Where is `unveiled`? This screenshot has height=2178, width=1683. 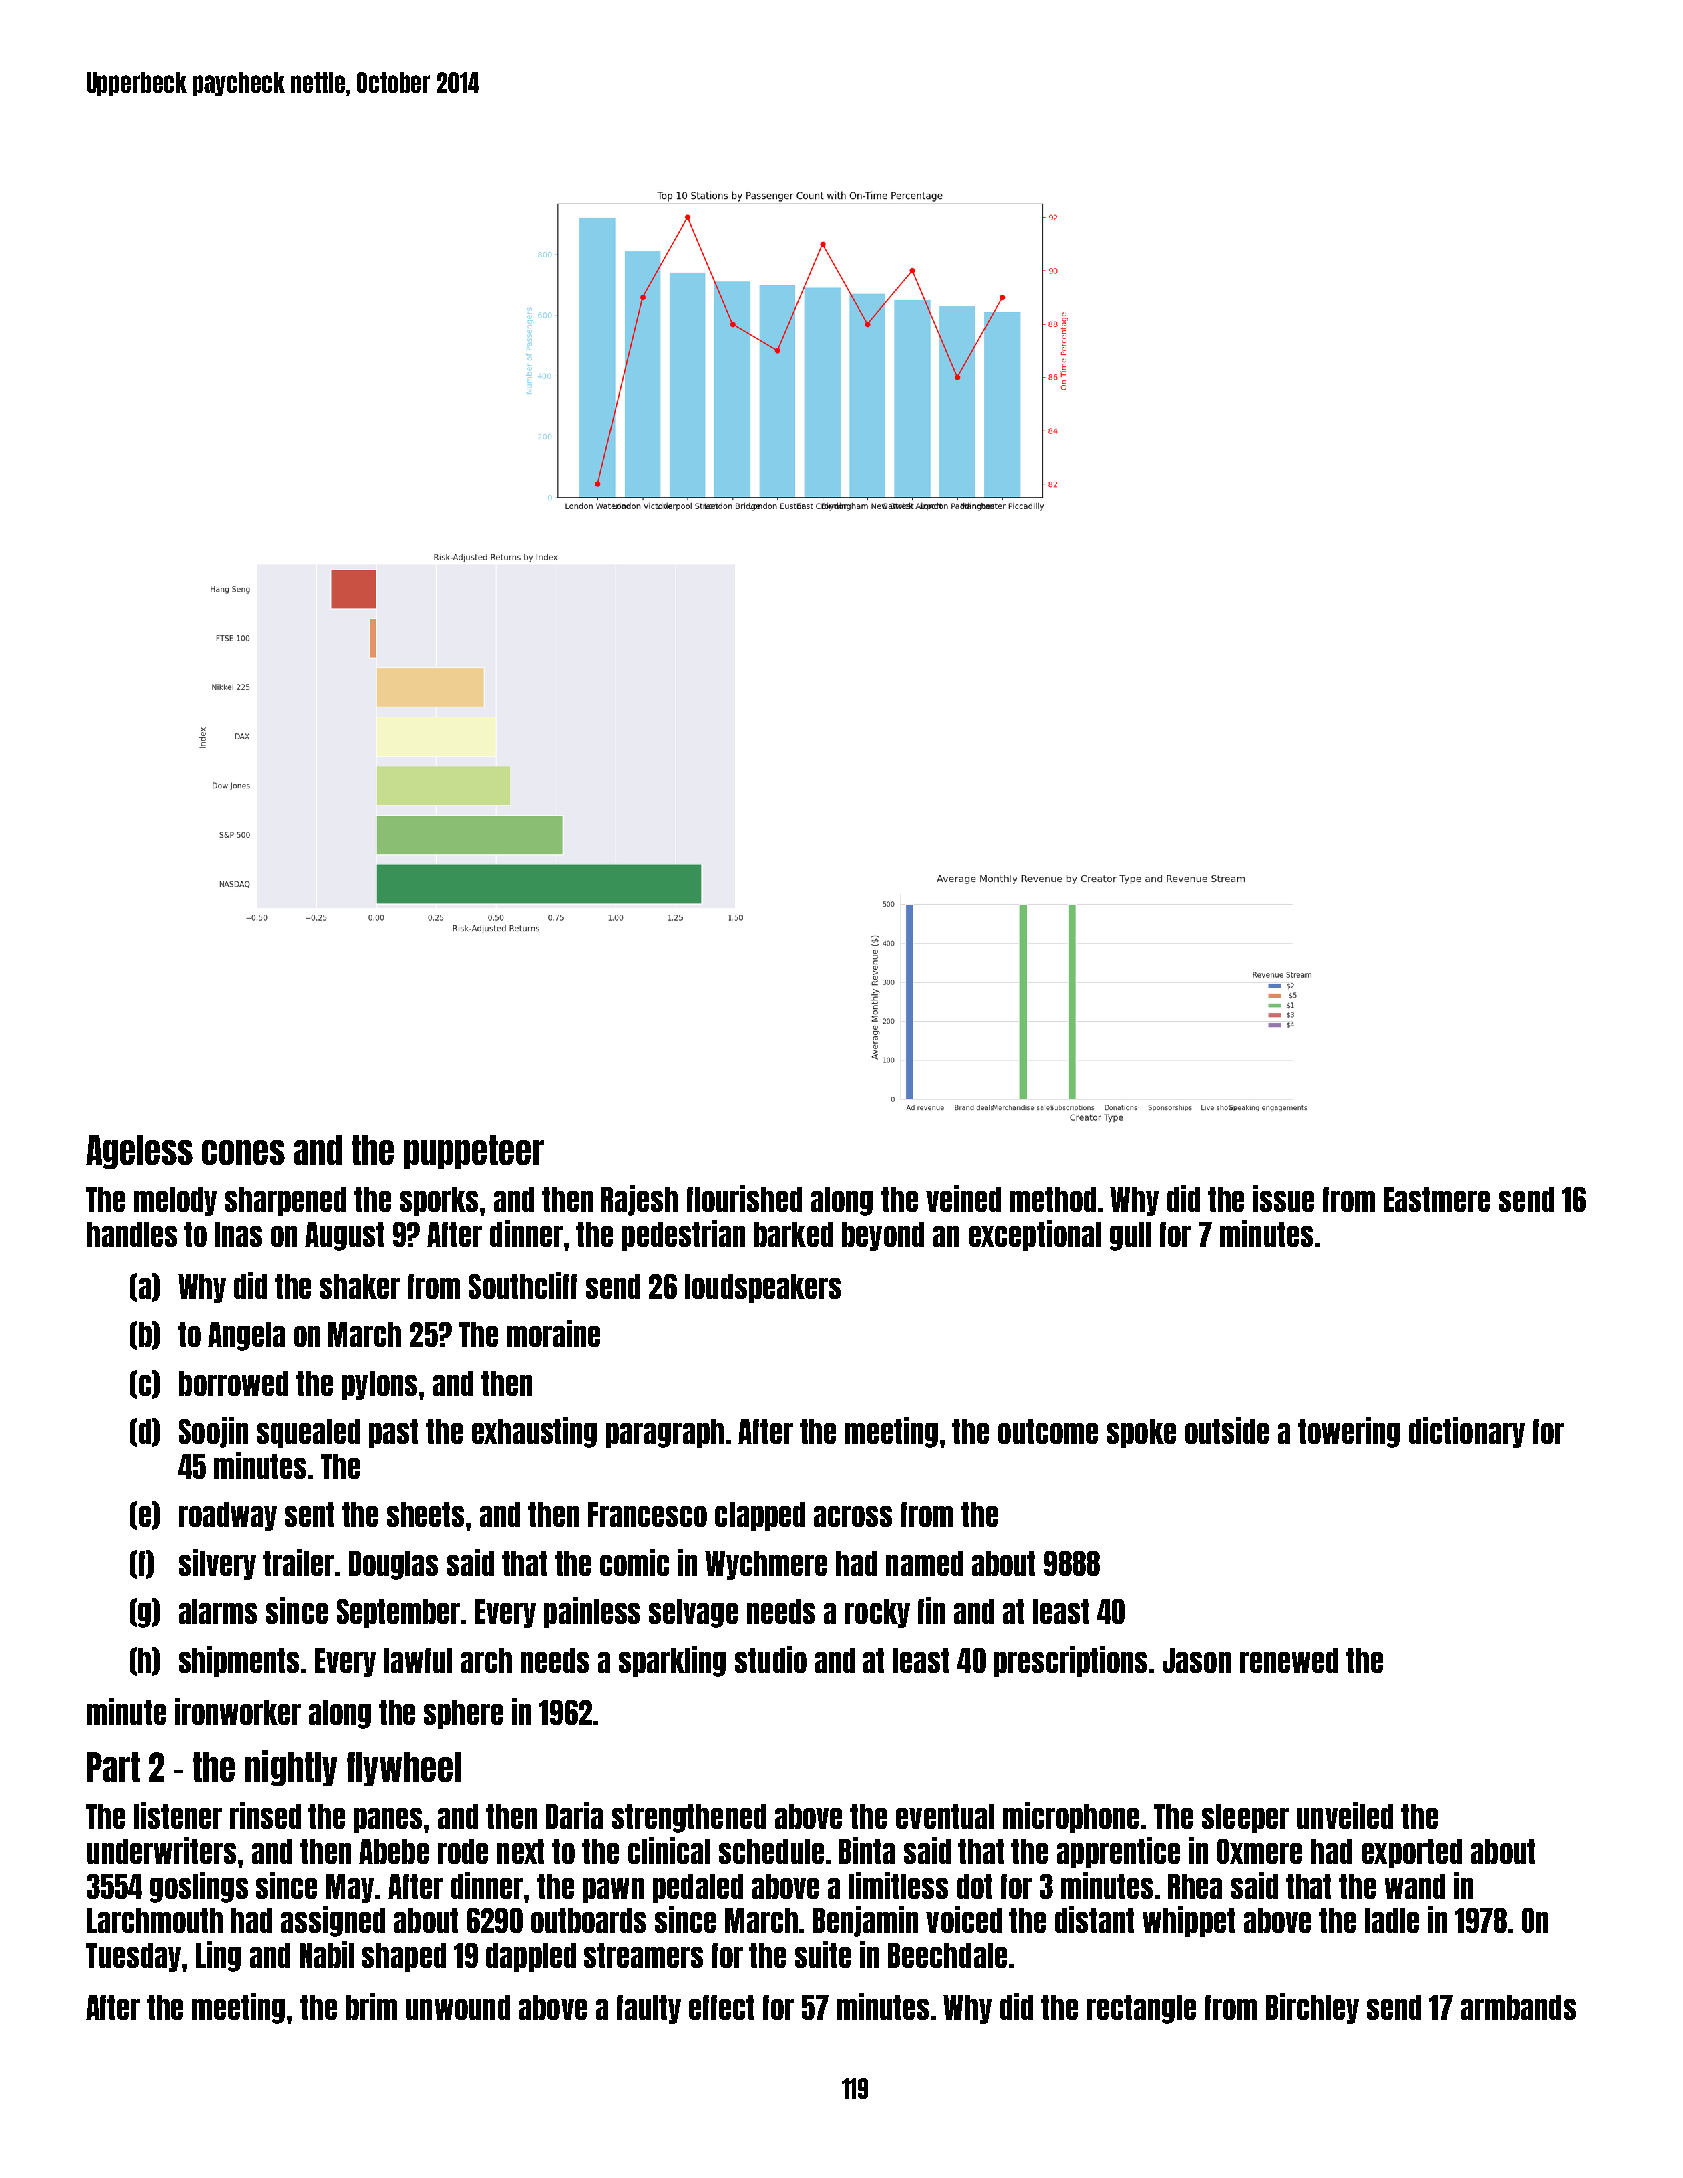
unveiled is located at coordinates (1345, 1815).
